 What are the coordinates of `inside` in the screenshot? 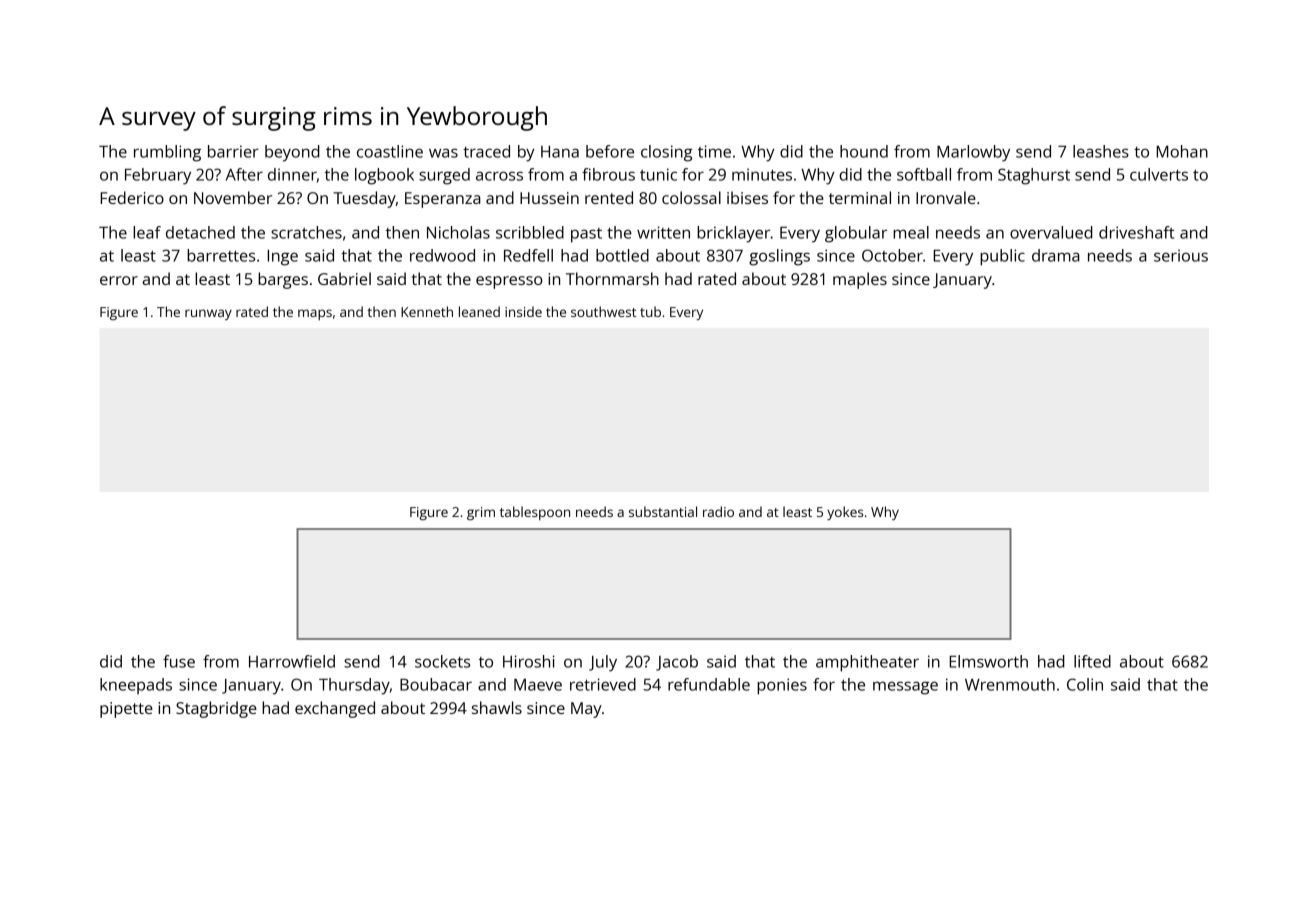 It's located at (523, 311).
